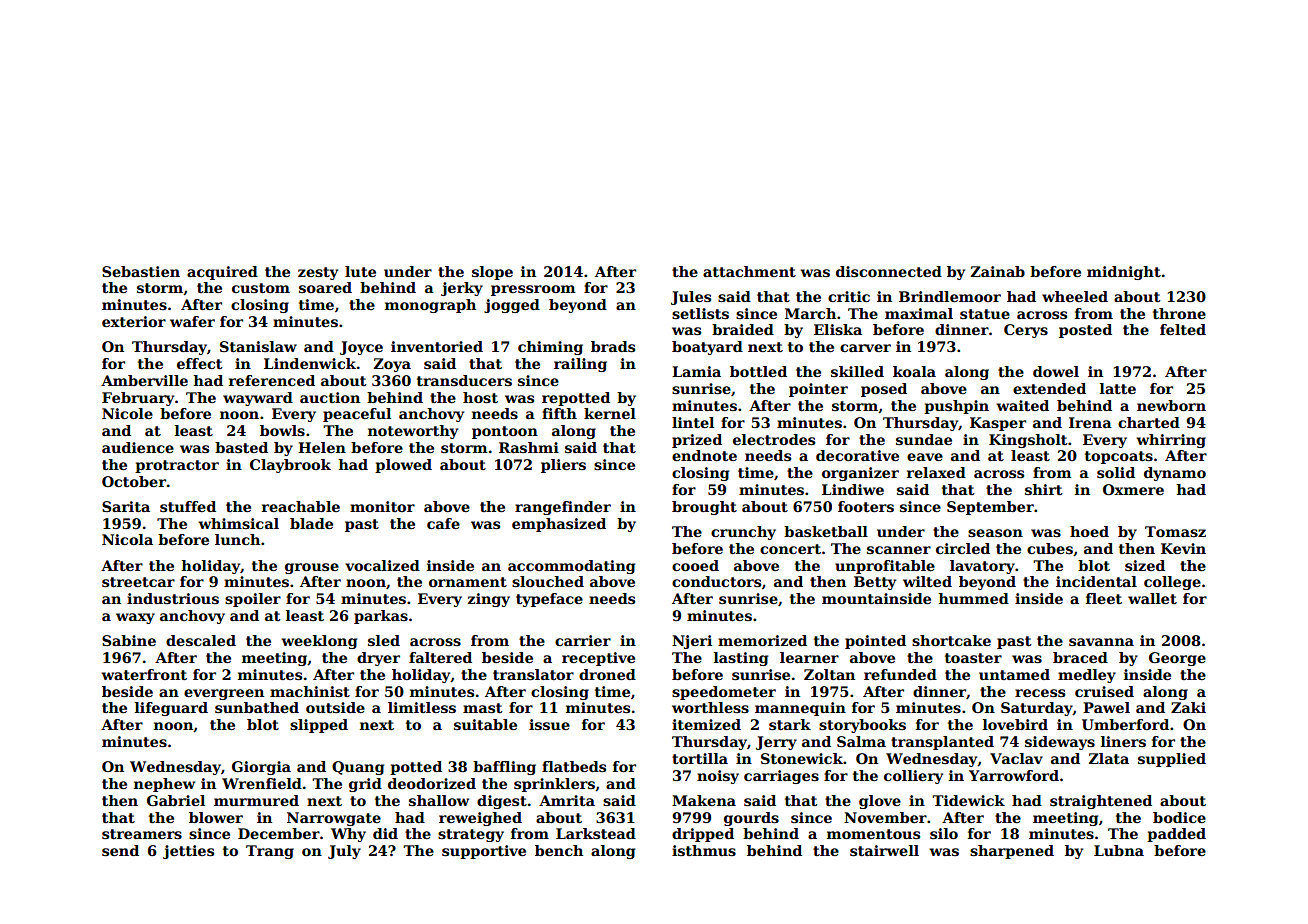 The image size is (1308, 924). I want to click on pliers, so click(563, 466).
